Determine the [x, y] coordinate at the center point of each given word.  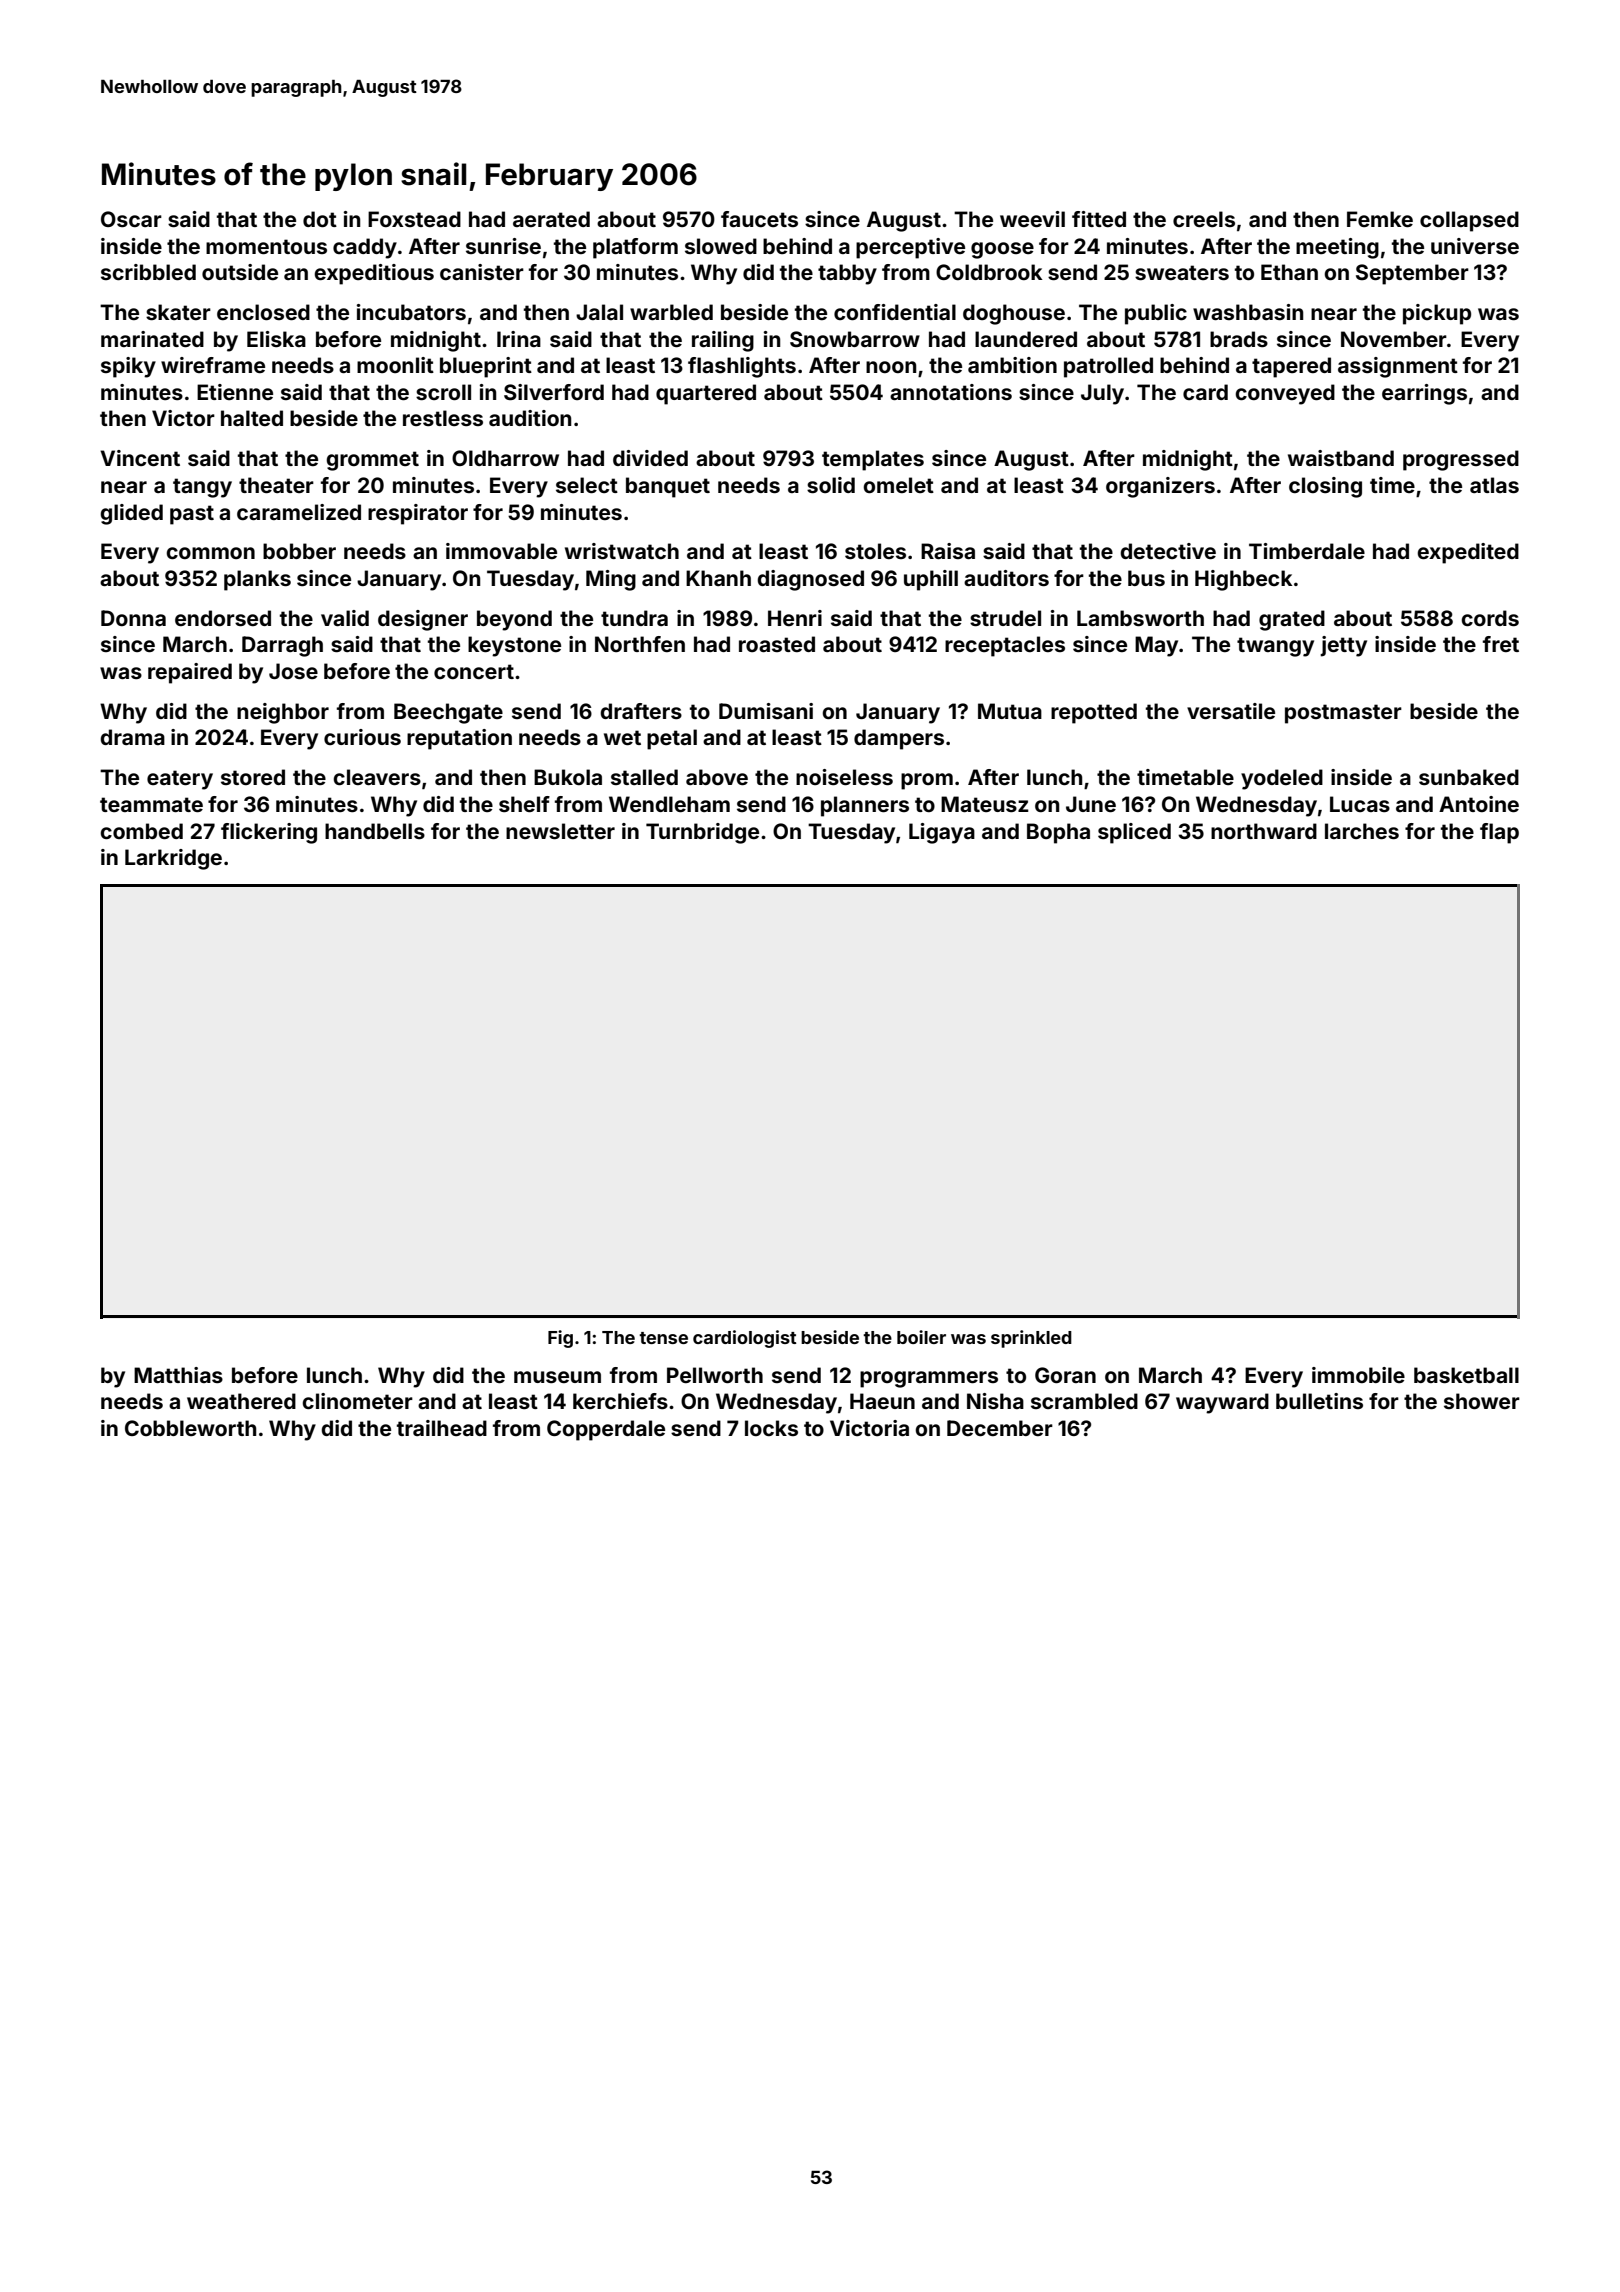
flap [1499, 833]
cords [1490, 618]
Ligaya [942, 833]
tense [663, 1338]
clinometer [357, 1401]
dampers [899, 739]
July [1102, 394]
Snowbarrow [855, 339]
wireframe [213, 365]
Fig [560, 1339]
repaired [190, 673]
